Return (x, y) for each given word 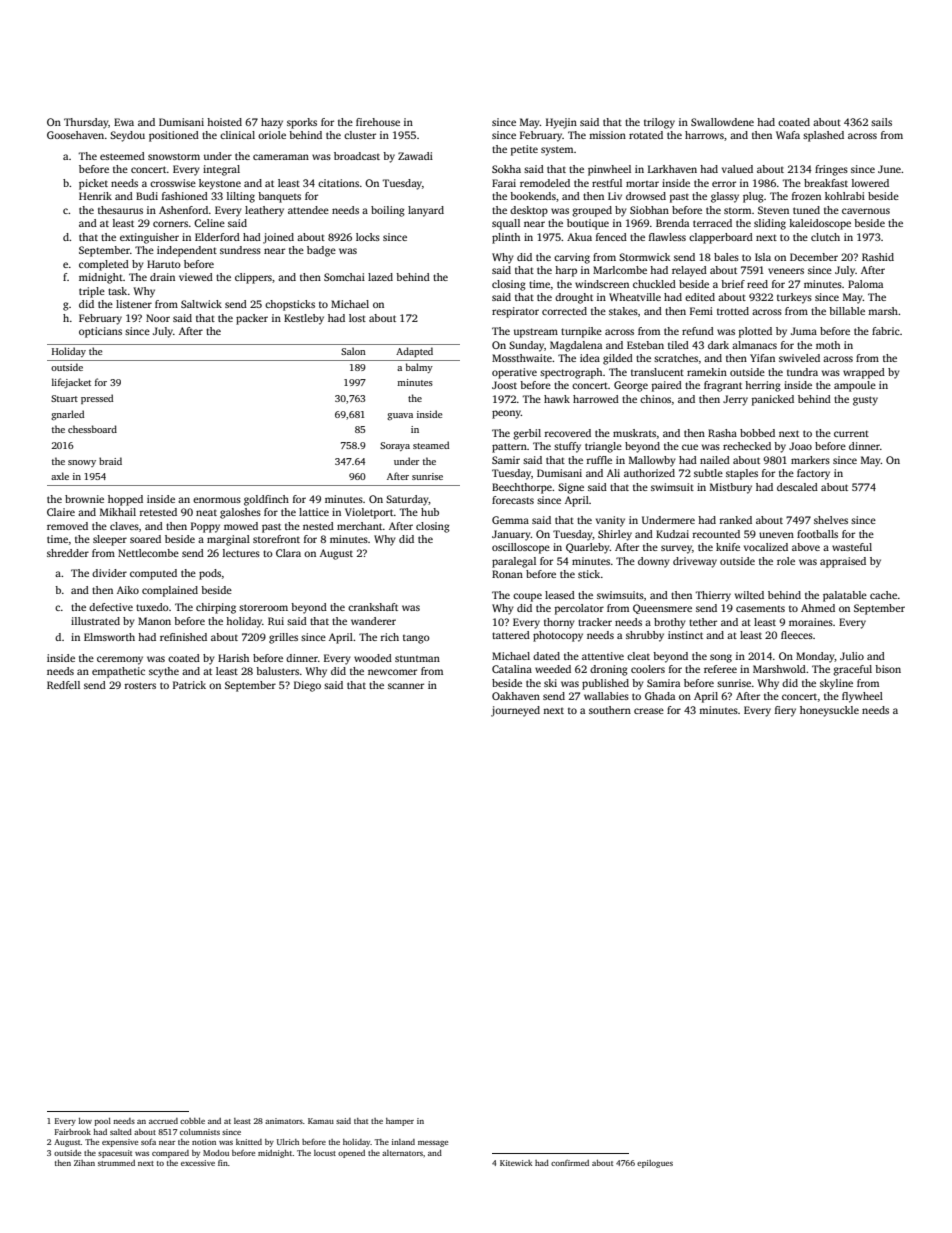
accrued (163, 1121)
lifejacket (71, 383)
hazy (272, 123)
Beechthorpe (522, 488)
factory (813, 474)
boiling (388, 211)
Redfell (63, 685)
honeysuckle (829, 711)
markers (810, 460)
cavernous (866, 211)
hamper (400, 1122)
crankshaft (373, 607)
